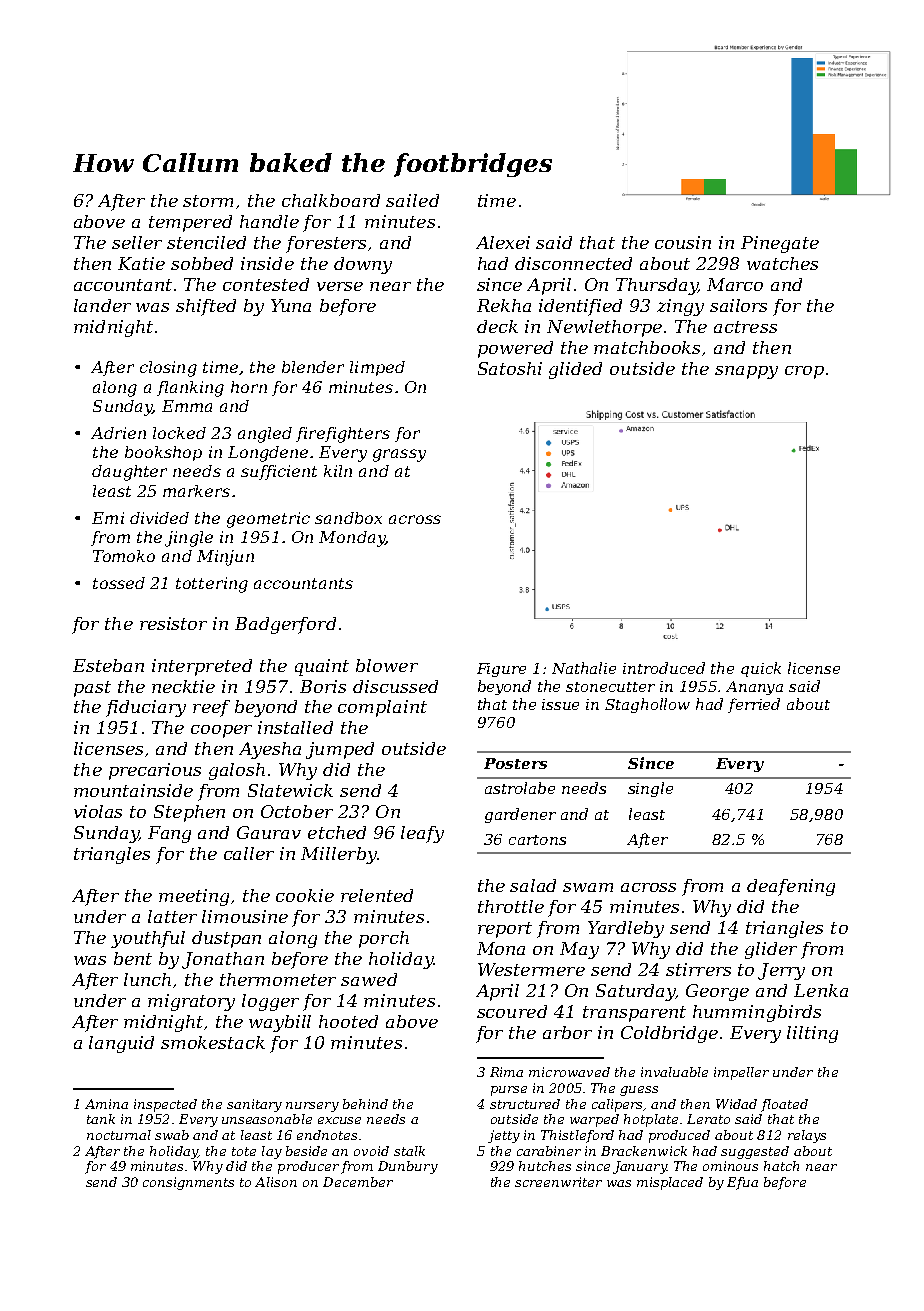 The width and height of the page is (924, 1311). I want to click on single, so click(650, 789).
